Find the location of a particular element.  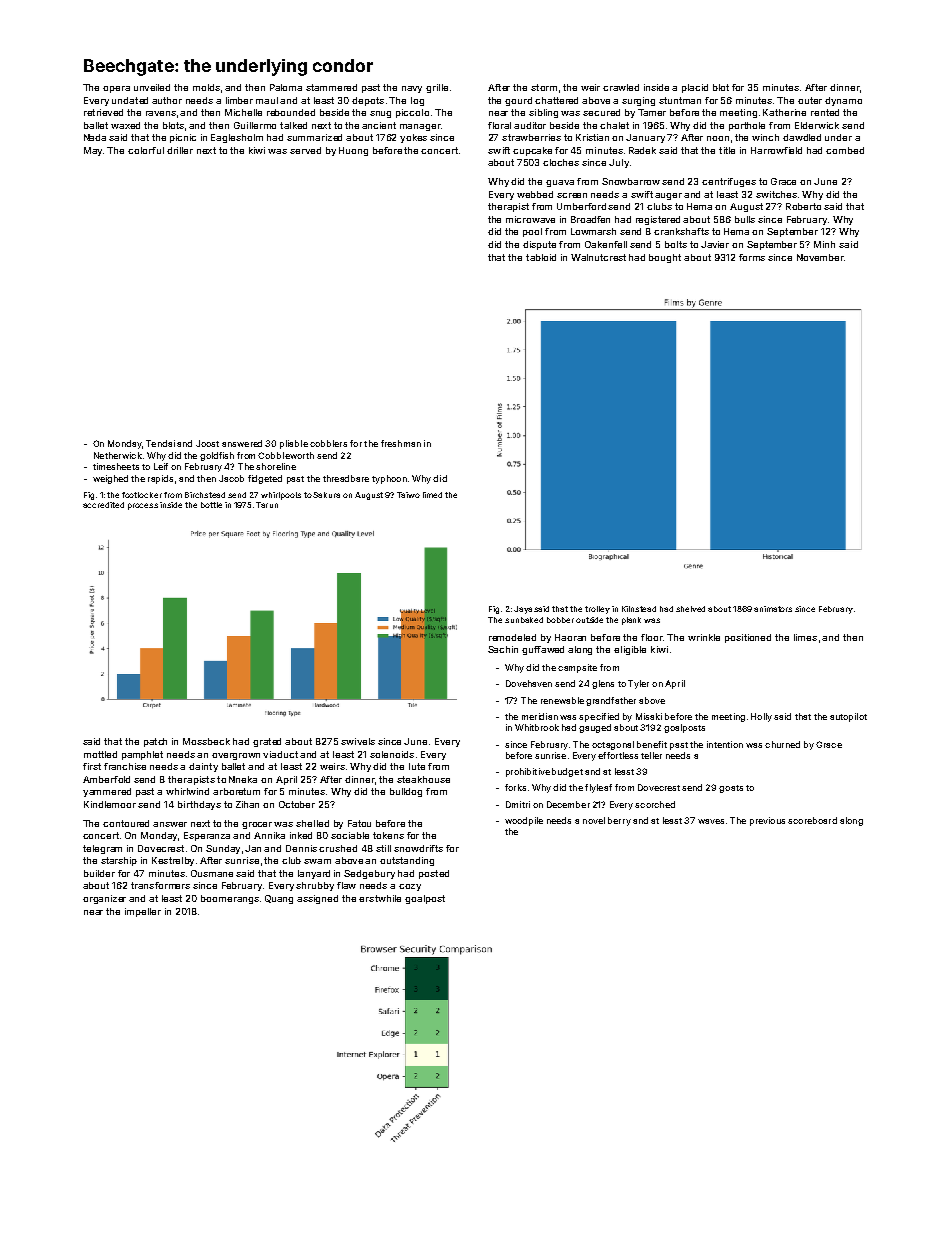

mottled is located at coordinates (100, 754).
